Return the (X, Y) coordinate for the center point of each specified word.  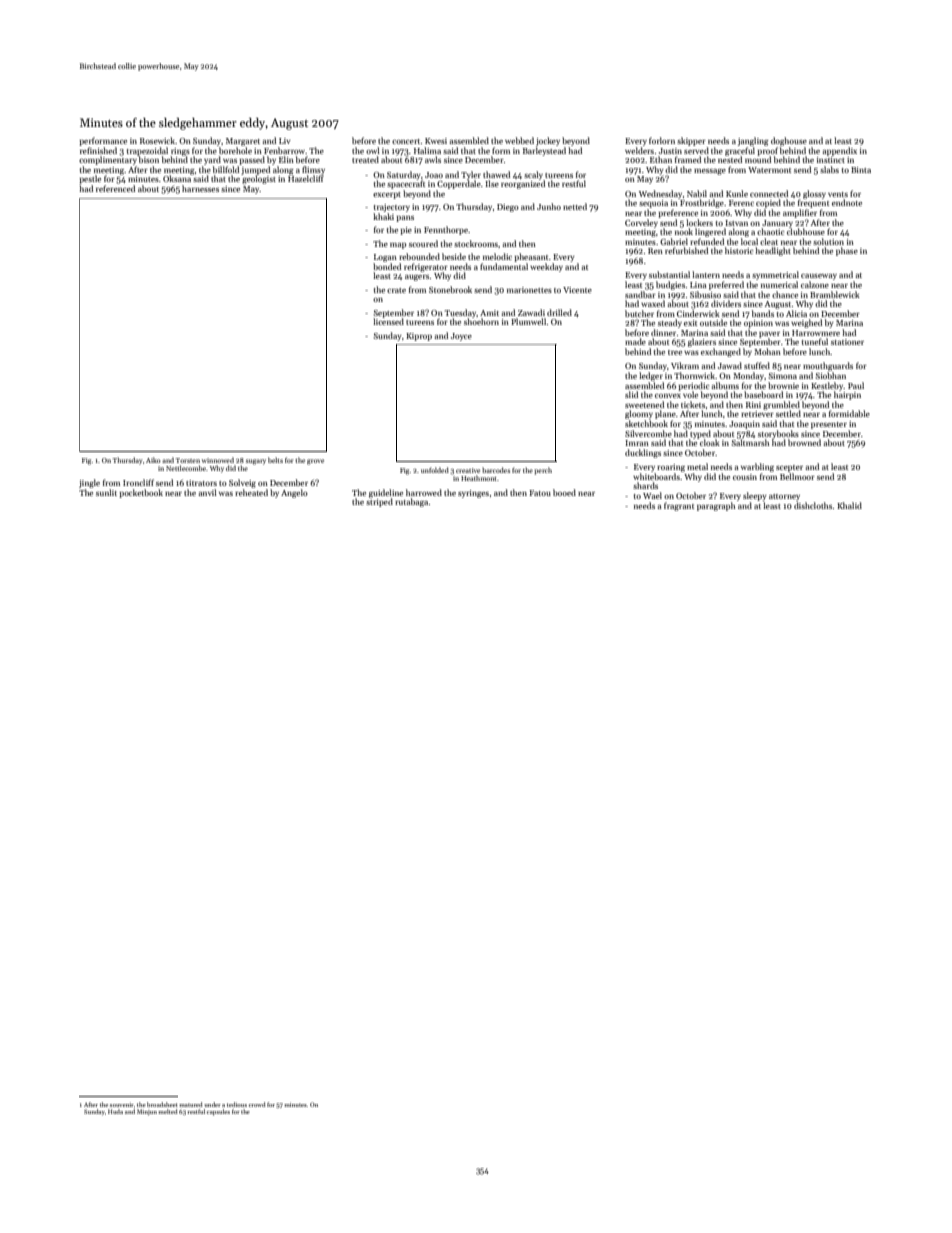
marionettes (529, 290)
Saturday (404, 175)
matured (191, 1104)
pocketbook (141, 493)
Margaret (243, 142)
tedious (237, 1104)
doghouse (789, 141)
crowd (257, 1104)
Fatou (540, 493)
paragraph (716, 506)
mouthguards (828, 366)
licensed (388, 321)
